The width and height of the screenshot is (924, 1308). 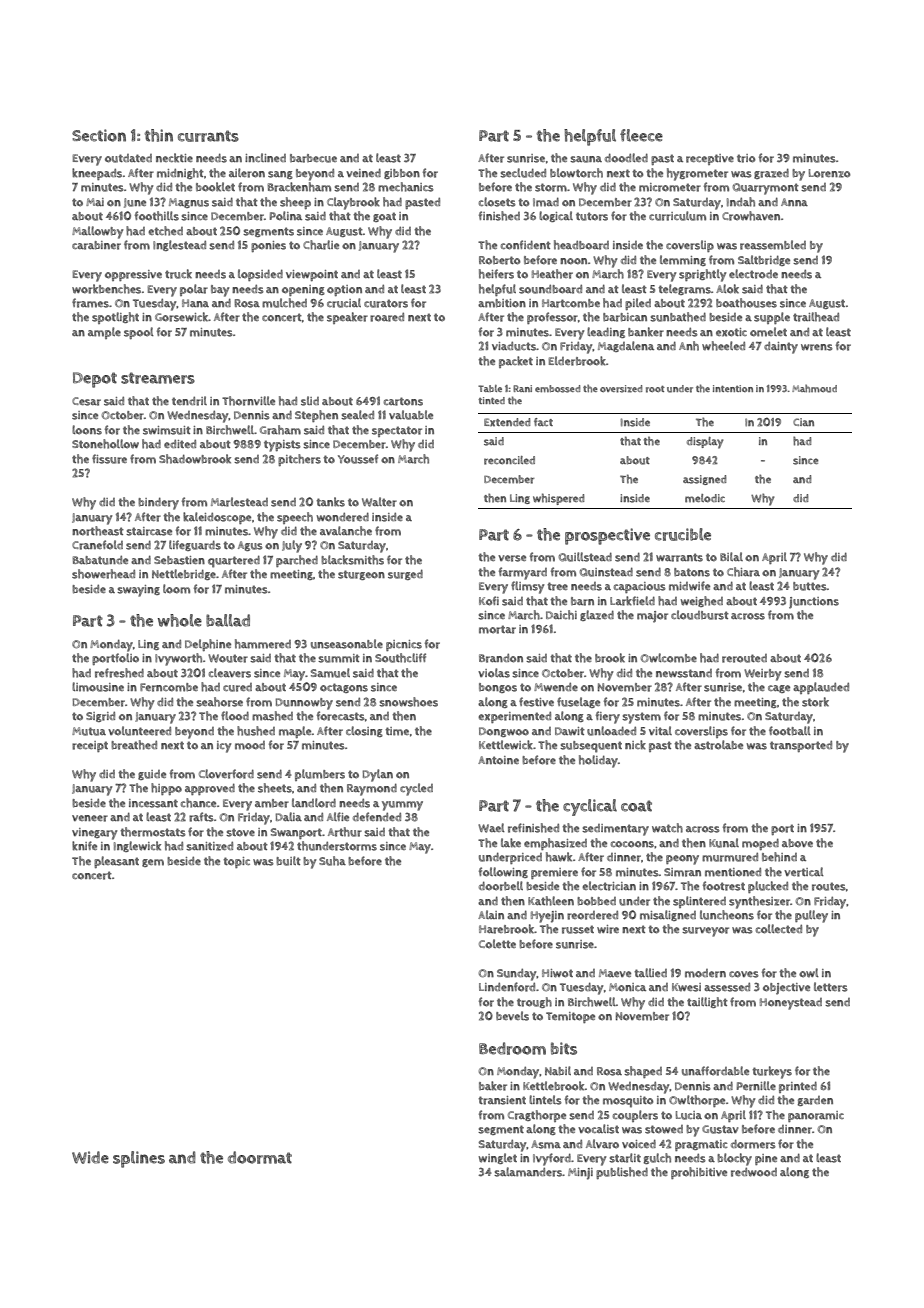 I want to click on stove, so click(x=240, y=832).
